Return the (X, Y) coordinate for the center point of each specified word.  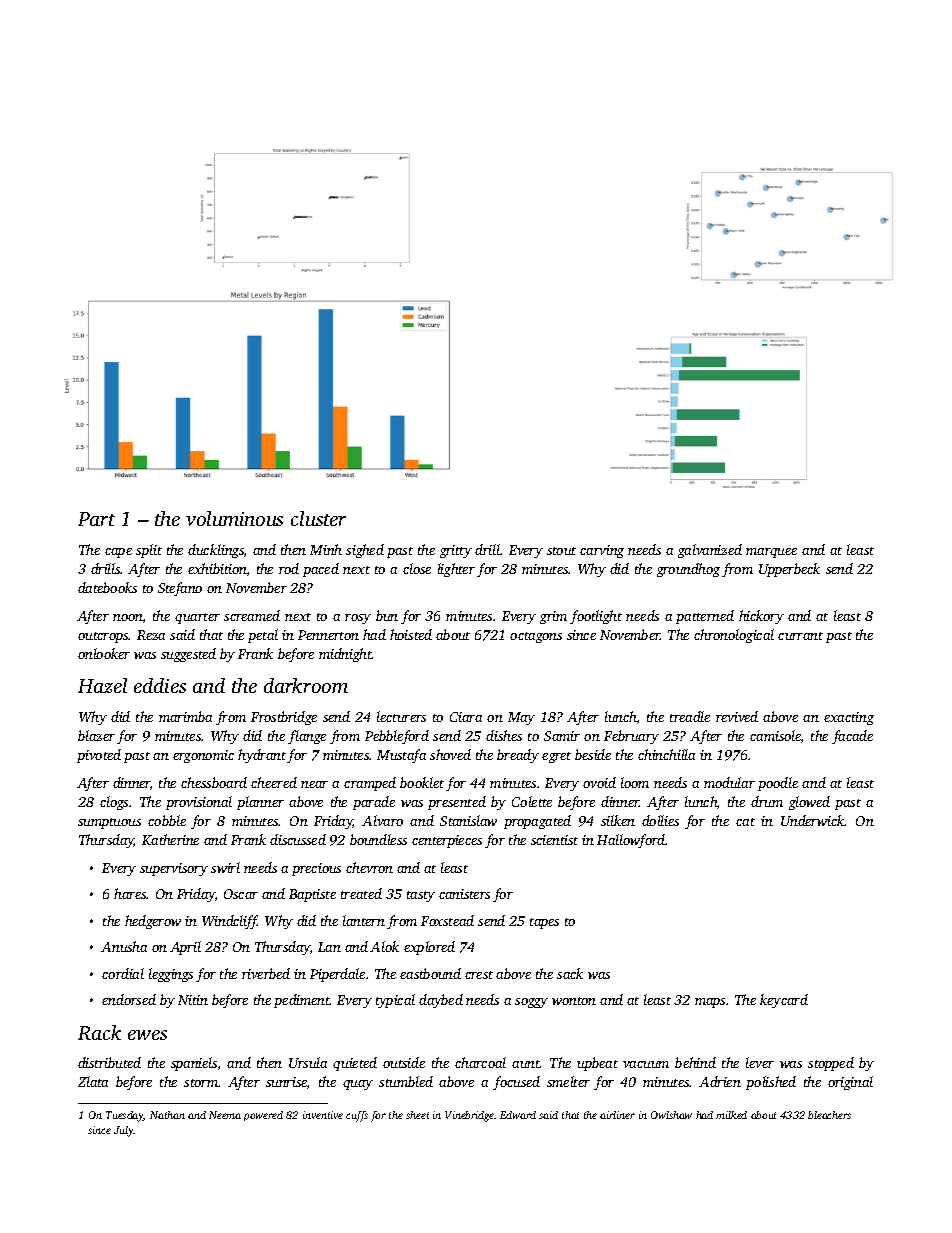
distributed (109, 1062)
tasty (421, 896)
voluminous (234, 518)
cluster (318, 518)
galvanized (710, 551)
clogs (114, 803)
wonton (574, 1001)
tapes (544, 923)
